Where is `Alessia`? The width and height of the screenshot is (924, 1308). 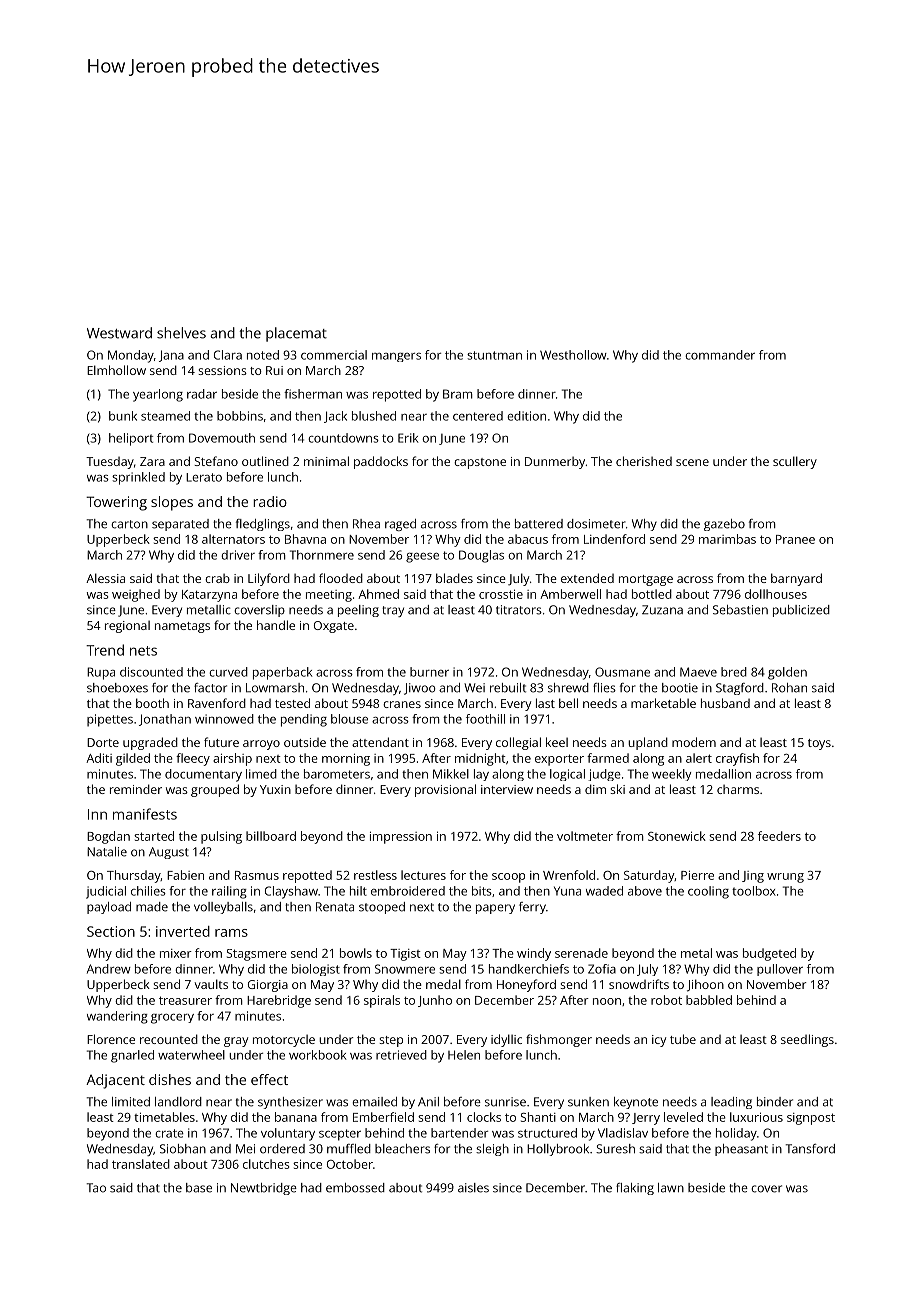
Alessia is located at coordinates (105, 578).
